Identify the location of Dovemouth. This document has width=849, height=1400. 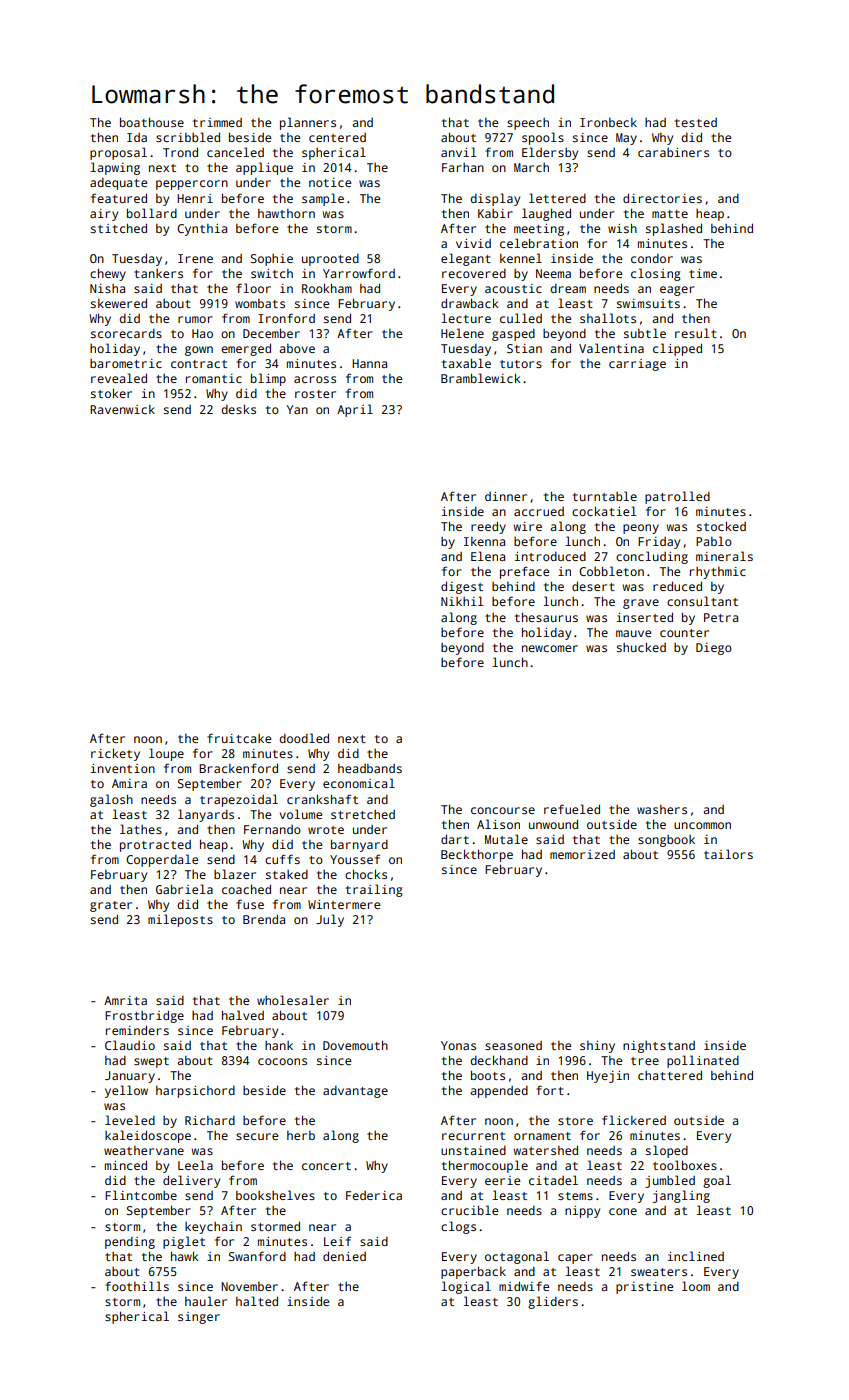
(355, 1045).
